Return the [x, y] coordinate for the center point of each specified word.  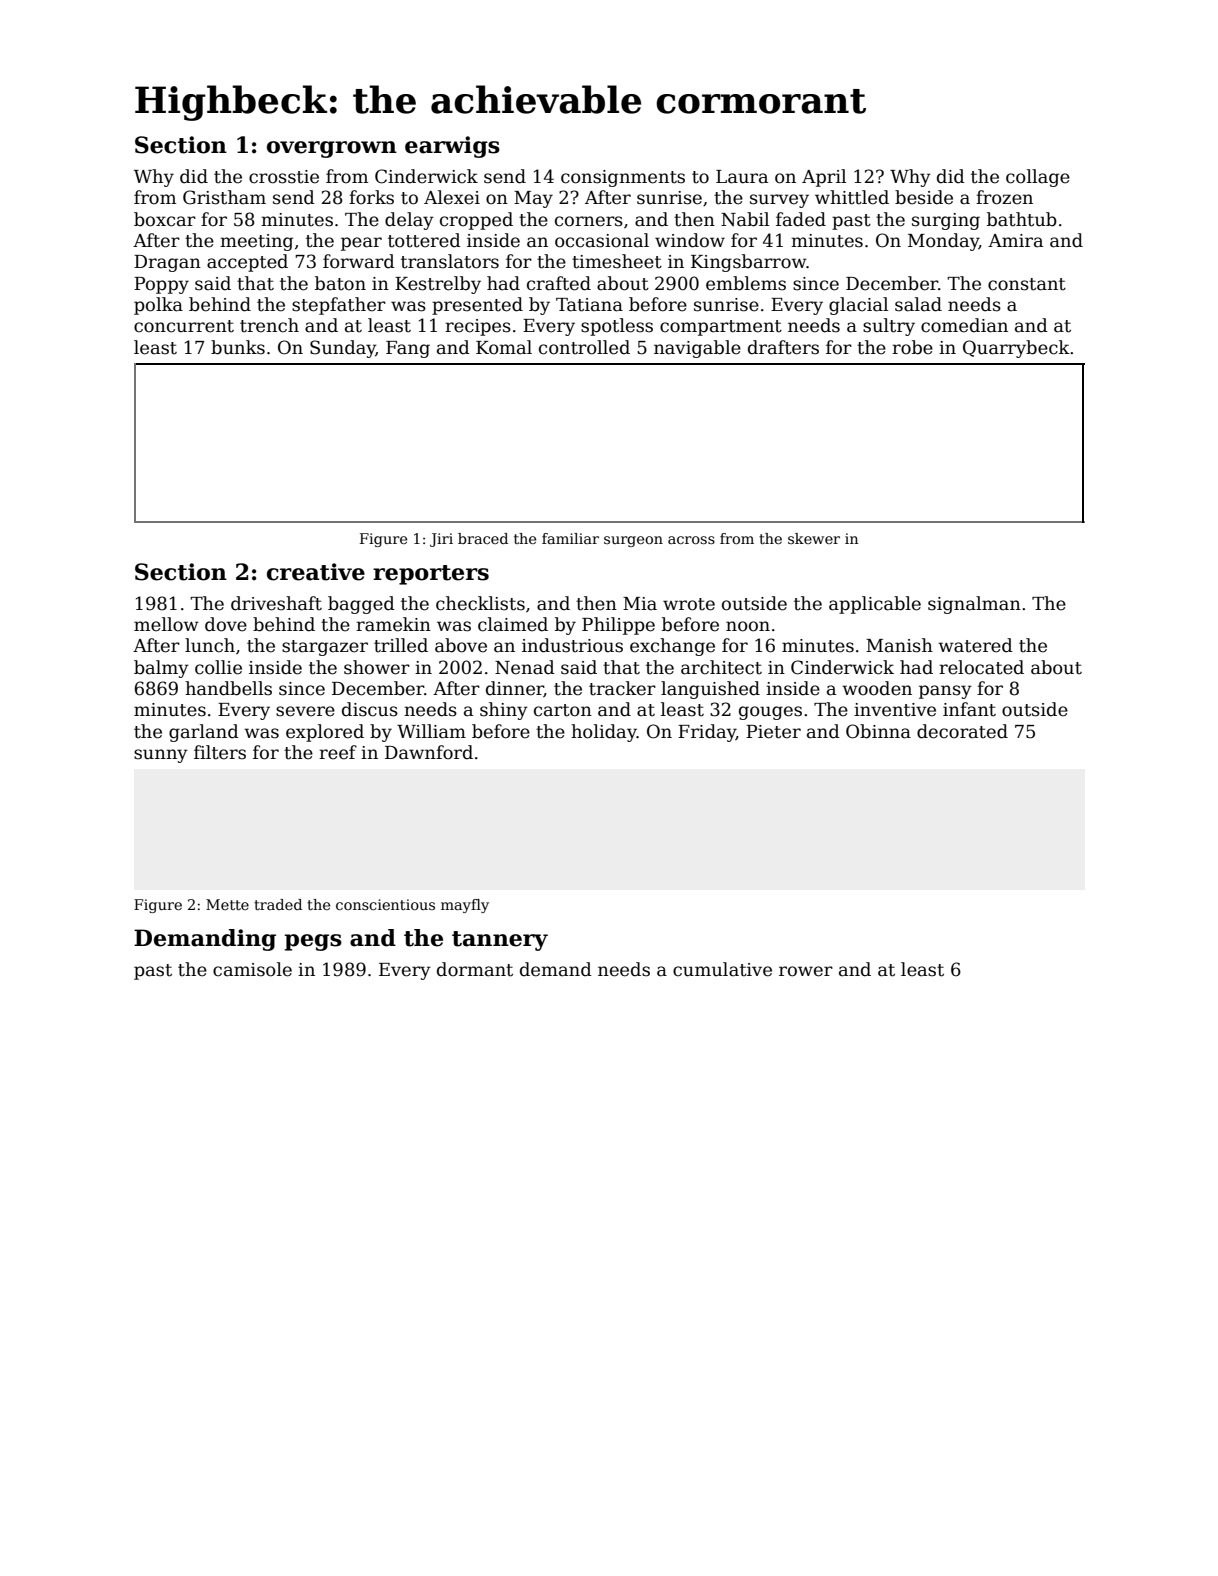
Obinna [878, 731]
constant [1027, 284]
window [690, 240]
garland [204, 733]
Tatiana [589, 305]
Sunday [343, 349]
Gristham [224, 197]
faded [801, 219]
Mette [227, 904]
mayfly [465, 906]
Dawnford [429, 752]
